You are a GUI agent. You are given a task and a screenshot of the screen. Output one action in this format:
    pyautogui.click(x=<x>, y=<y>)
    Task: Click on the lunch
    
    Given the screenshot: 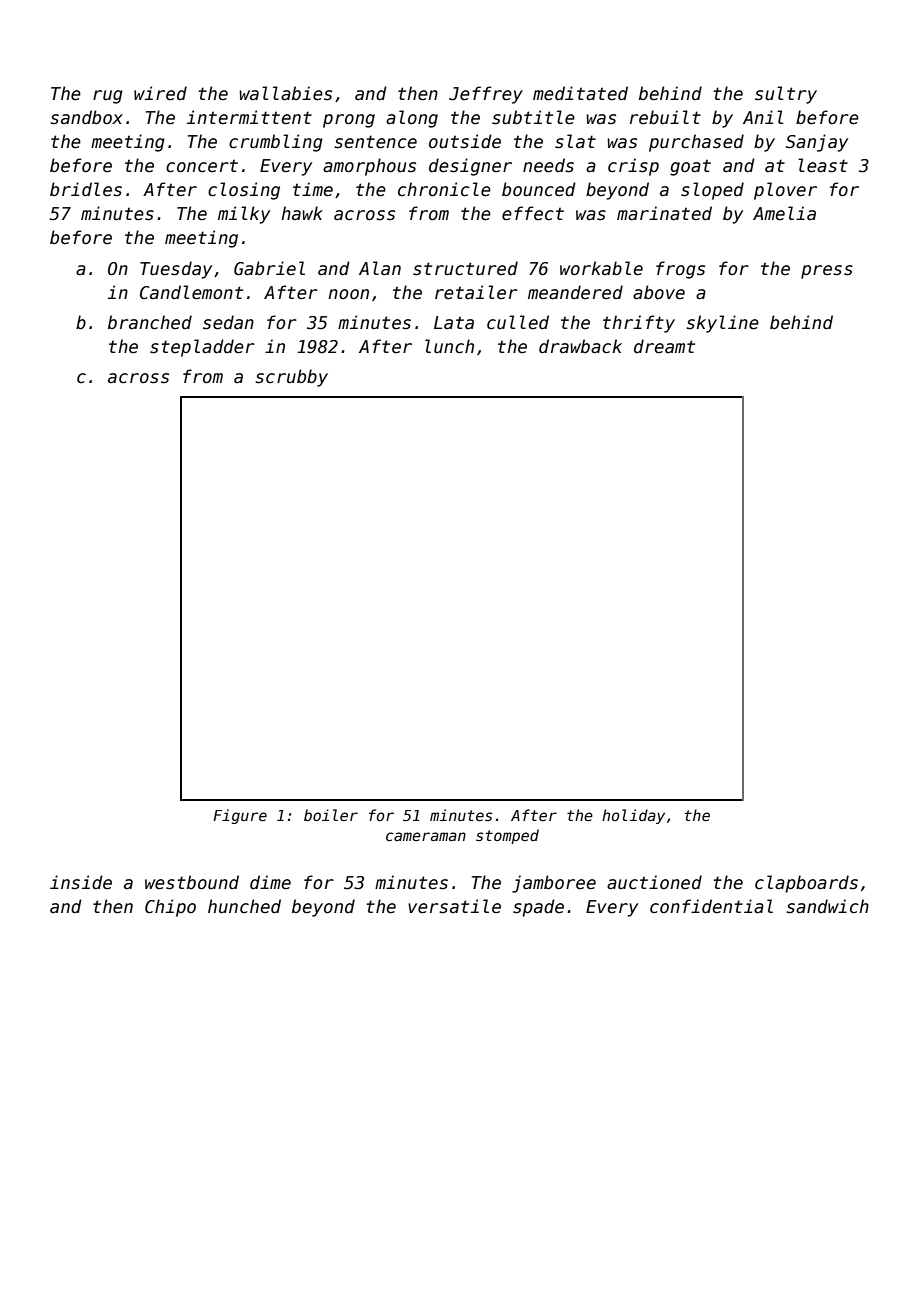 What is the action you would take?
    pyautogui.click(x=449, y=346)
